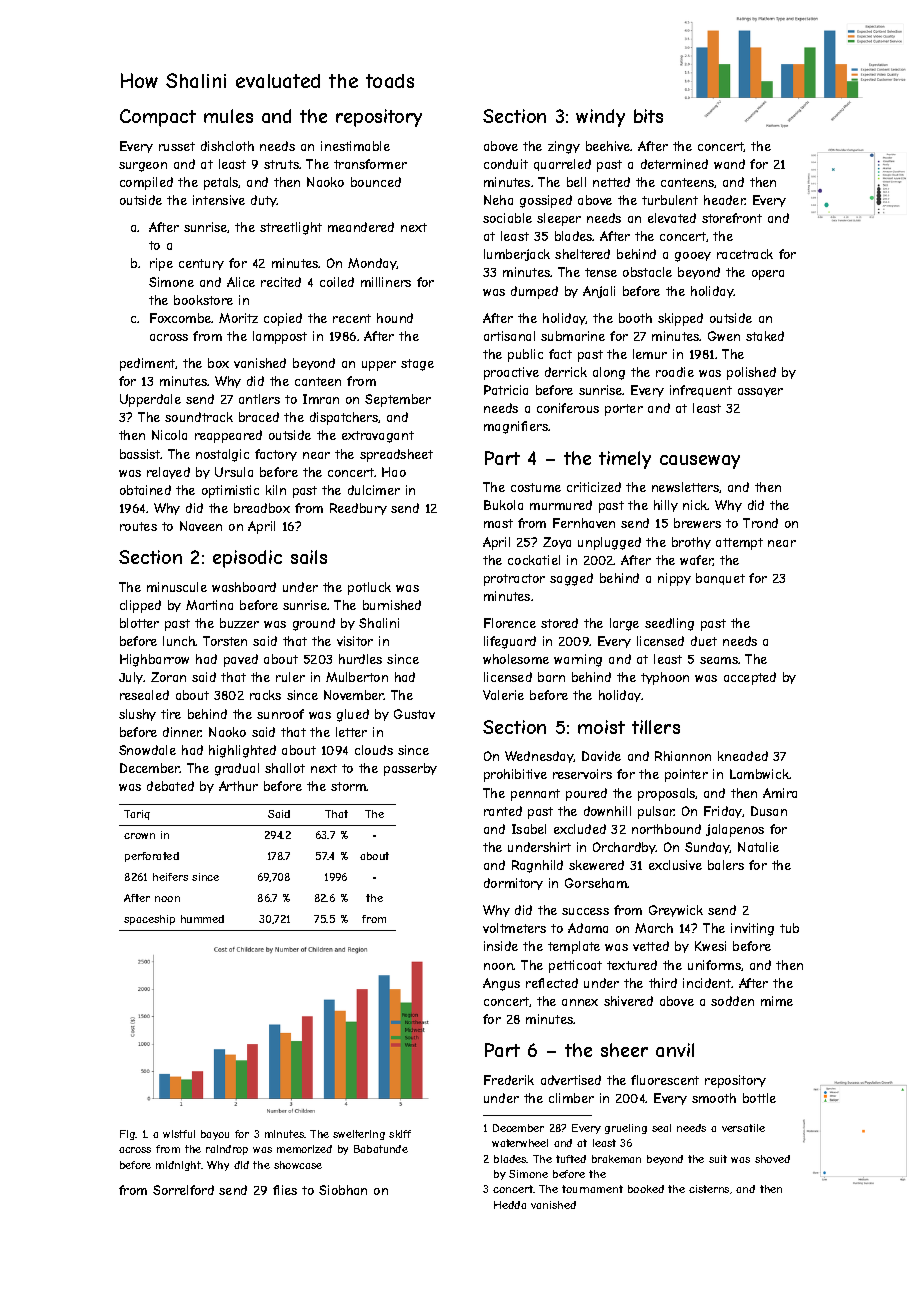  I want to click on episodic, so click(247, 559).
